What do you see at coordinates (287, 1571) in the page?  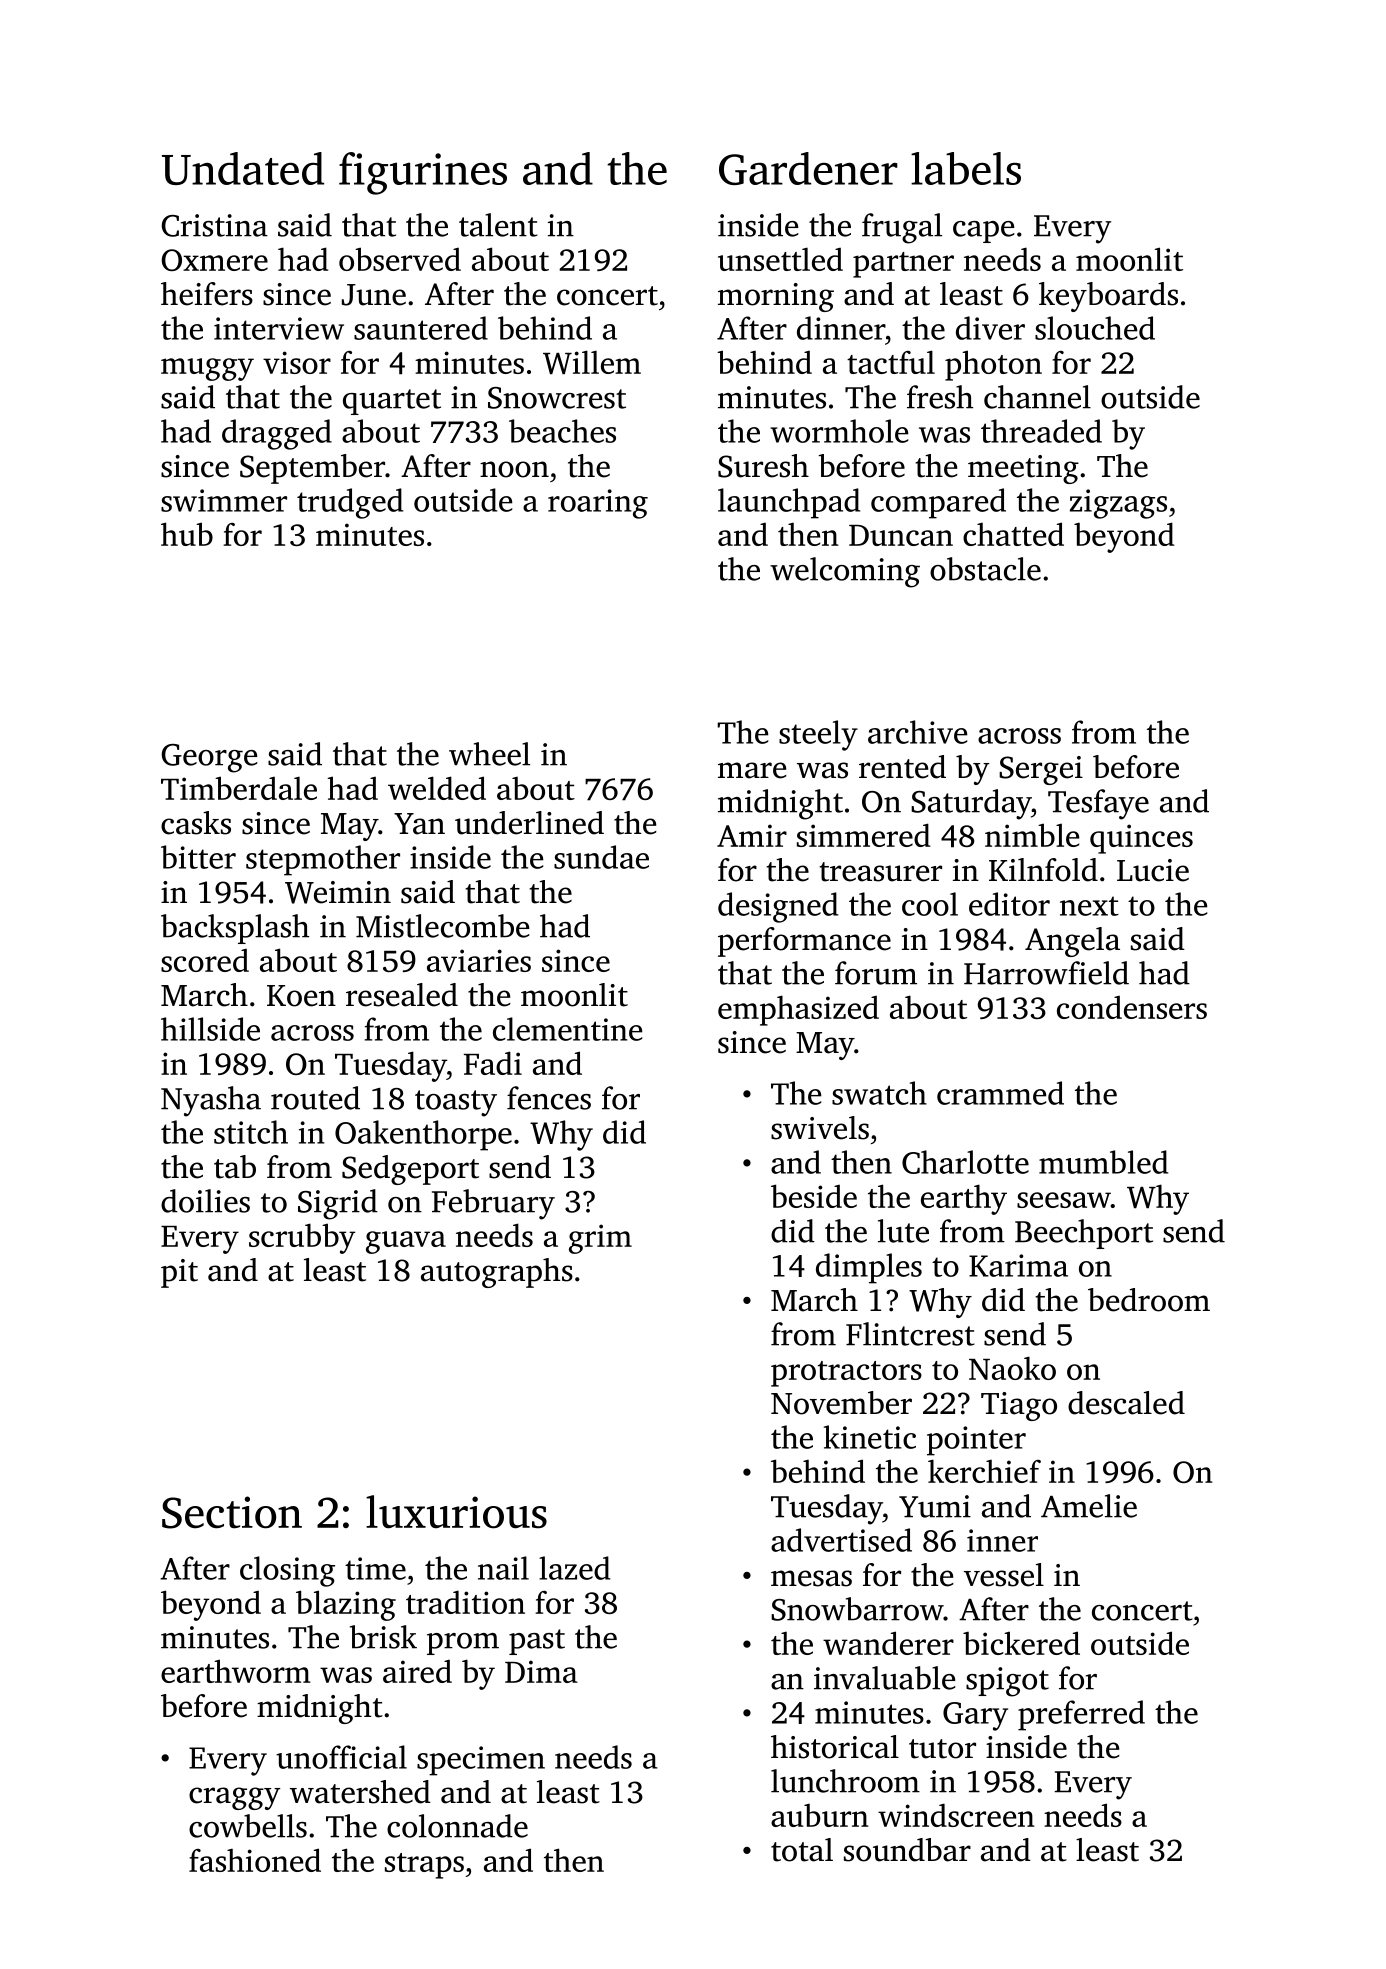 I see `closing` at bounding box center [287, 1571].
